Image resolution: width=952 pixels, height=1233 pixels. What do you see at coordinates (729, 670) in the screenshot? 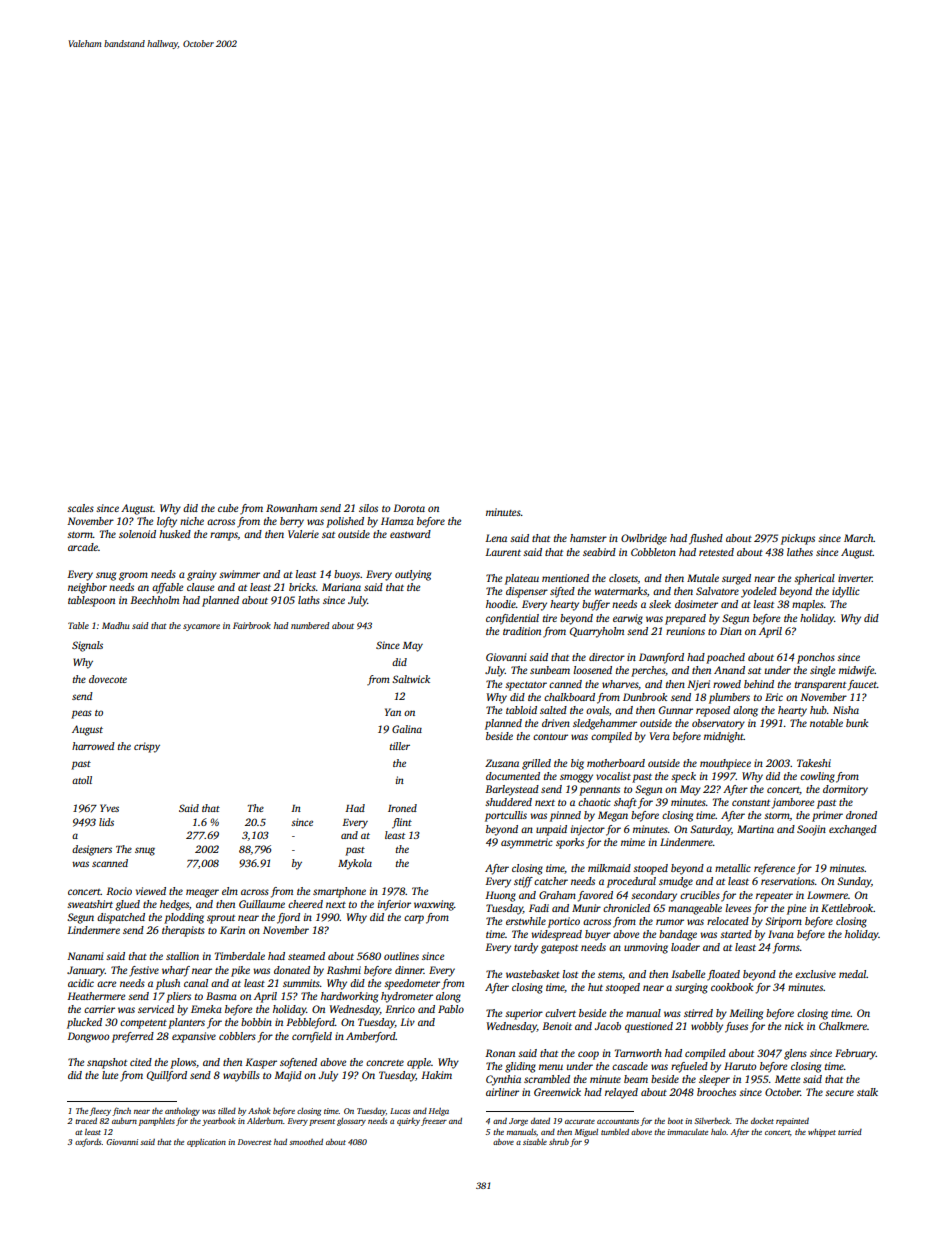
I see `Anand` at bounding box center [729, 670].
